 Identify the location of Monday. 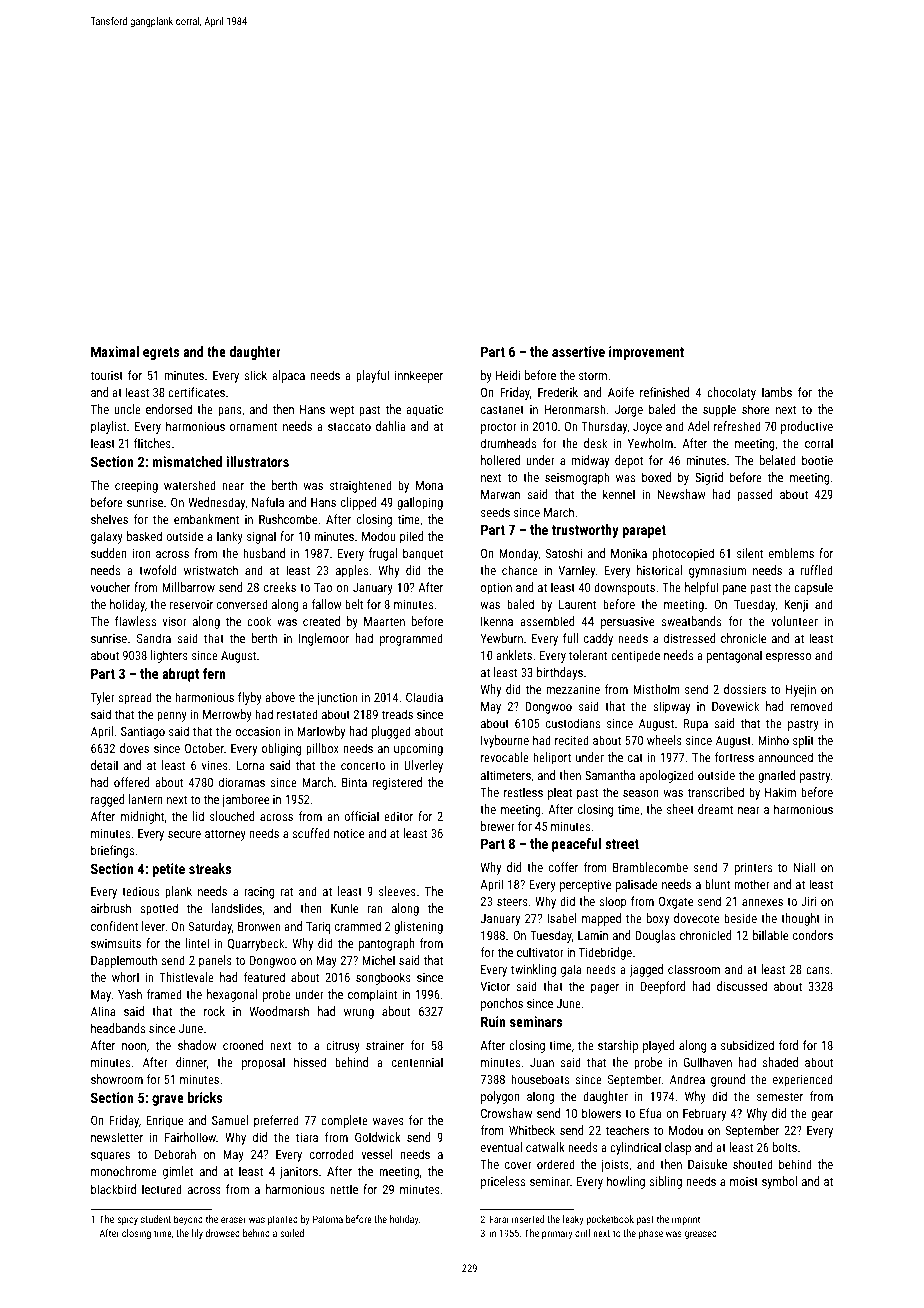
(518, 554).
